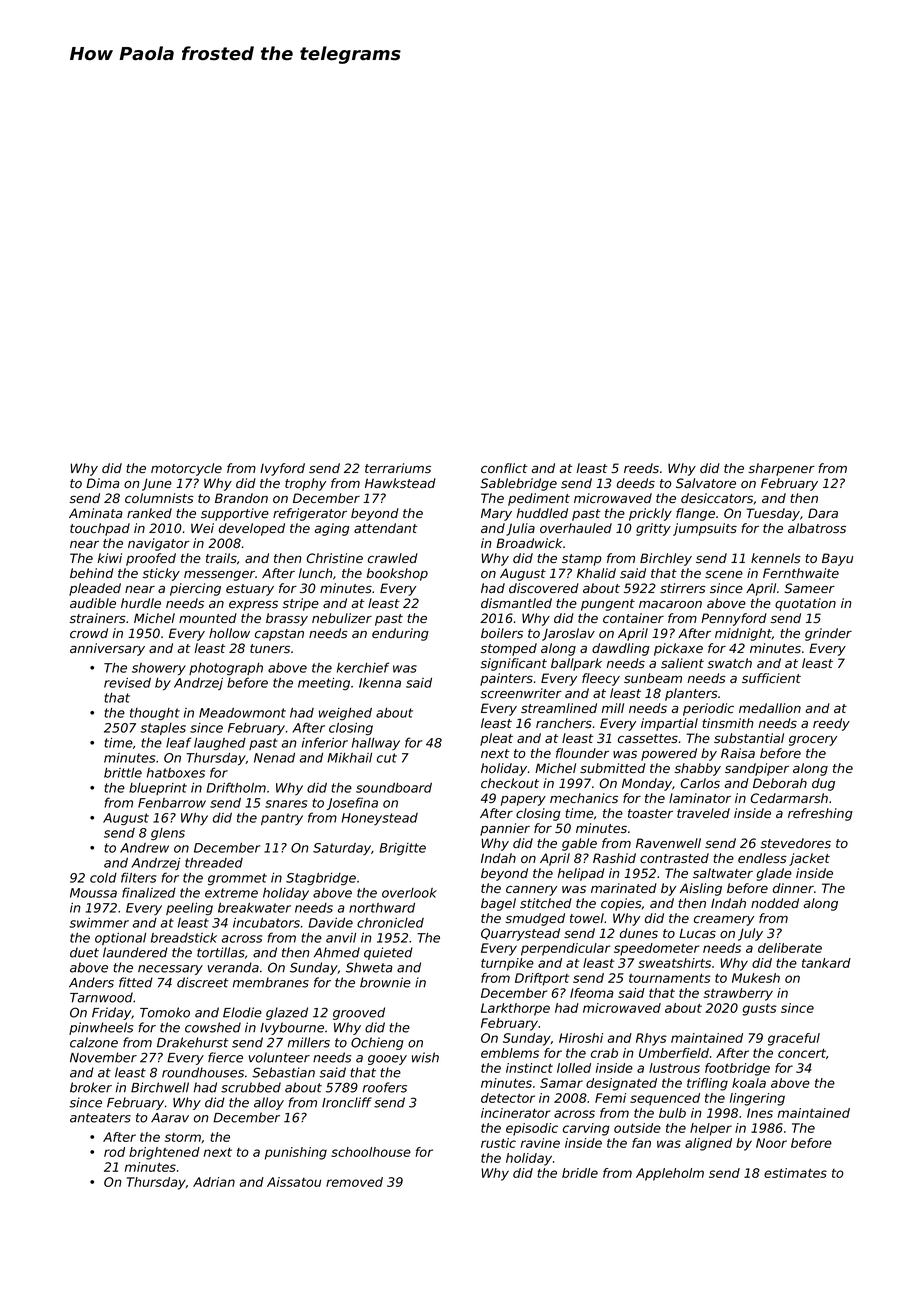 The image size is (924, 1308). What do you see at coordinates (184, 938) in the image?
I see `breadstick` at bounding box center [184, 938].
